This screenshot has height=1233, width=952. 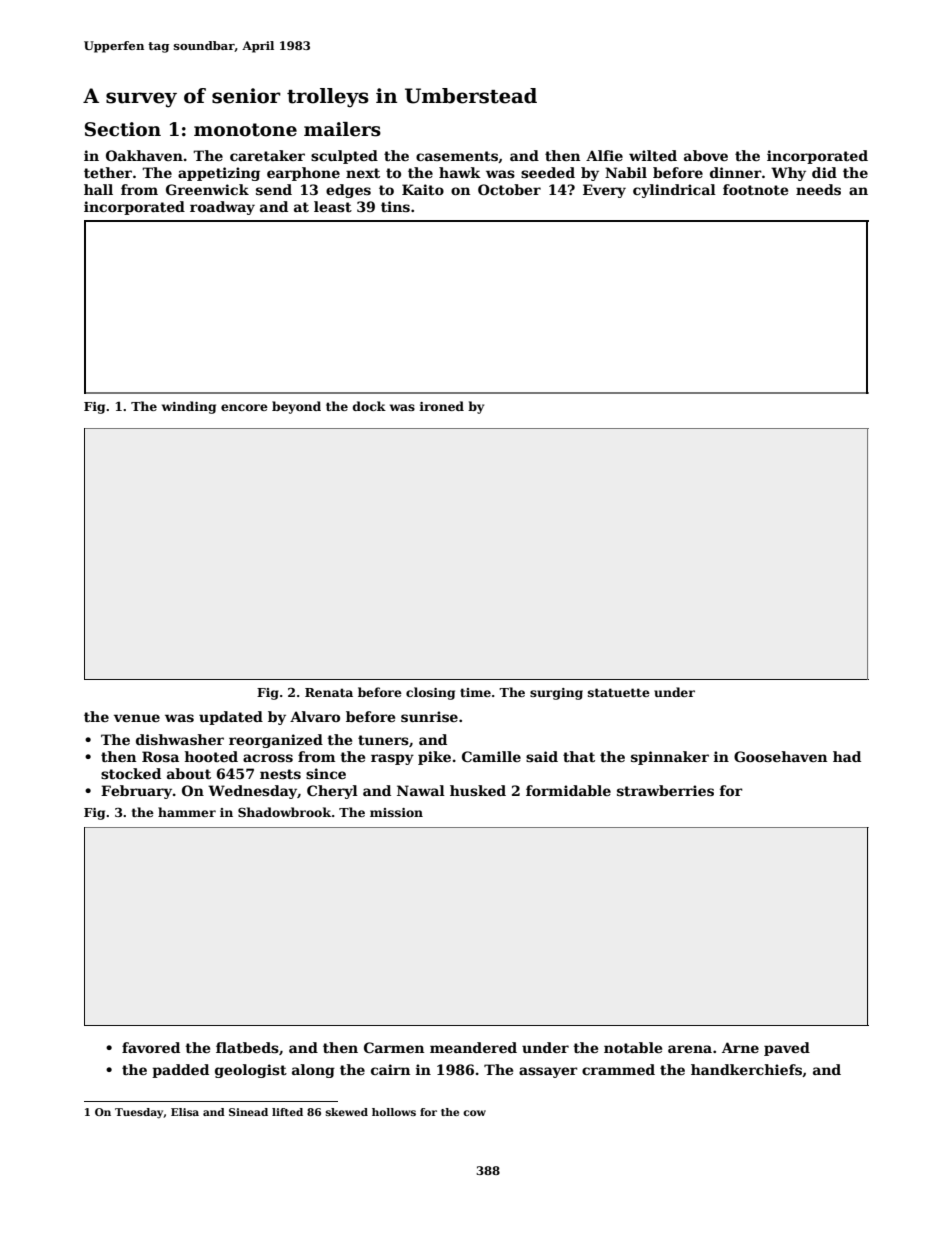 I want to click on surging, so click(x=556, y=694).
